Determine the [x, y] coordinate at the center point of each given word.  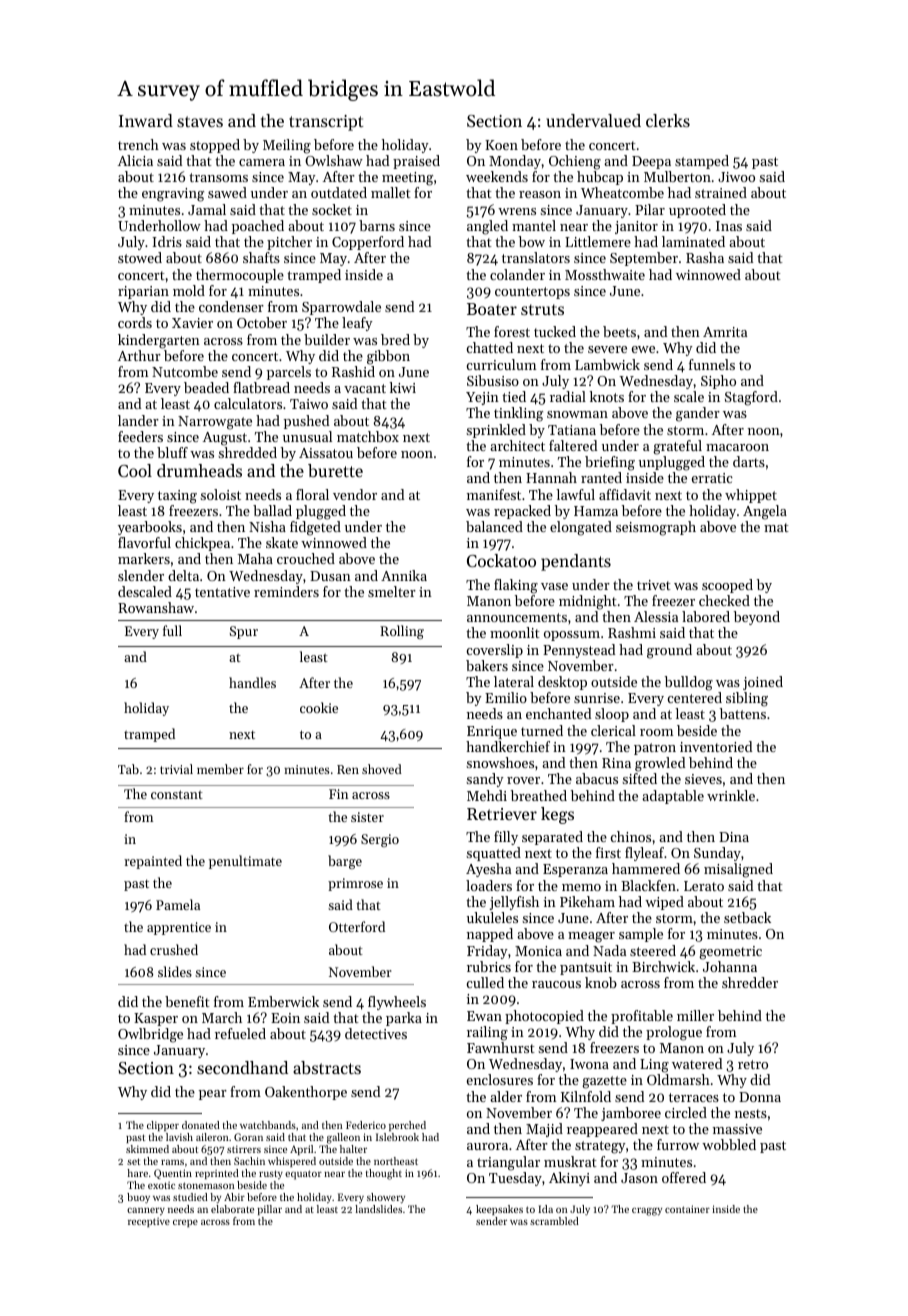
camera [262, 162]
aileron [212, 1137]
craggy [647, 1212]
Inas [729, 226]
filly [506, 838]
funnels [712, 364]
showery [386, 1198]
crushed [174, 949]
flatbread [261, 387]
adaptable [673, 797]
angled [487, 227]
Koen [501, 145]
